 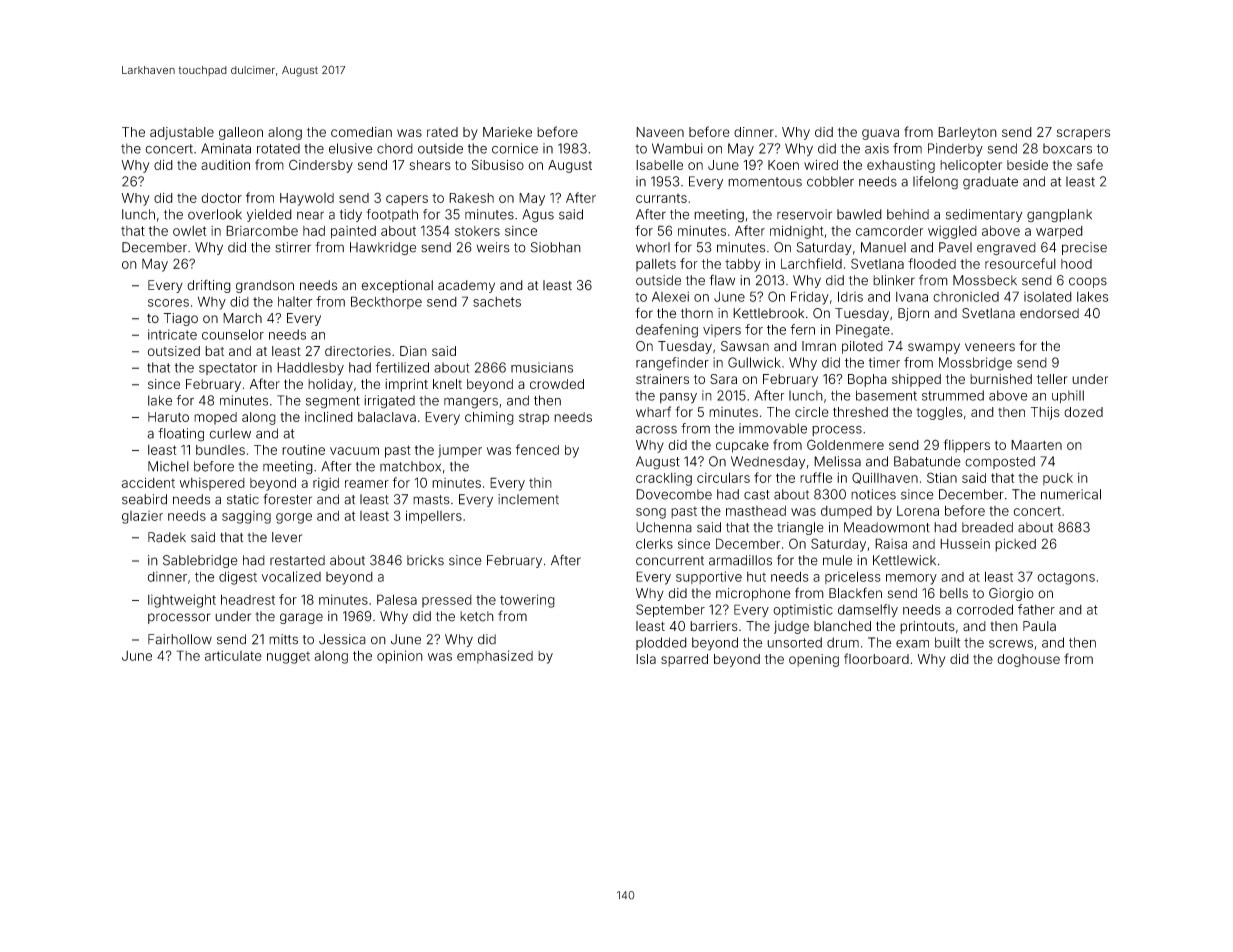 I want to click on strummed, so click(x=953, y=395).
